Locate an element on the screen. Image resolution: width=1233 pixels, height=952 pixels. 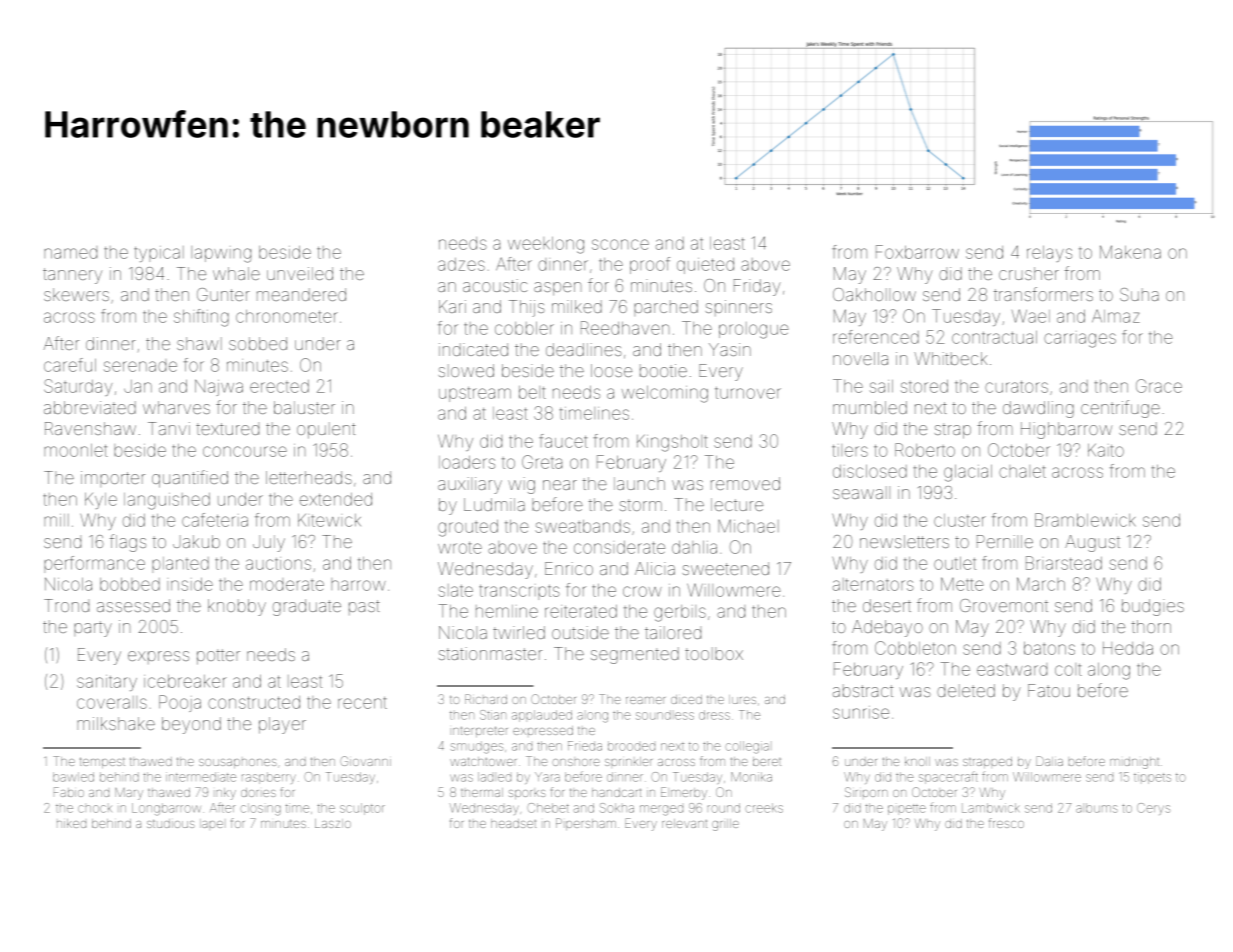
Richard is located at coordinates (486, 699).
